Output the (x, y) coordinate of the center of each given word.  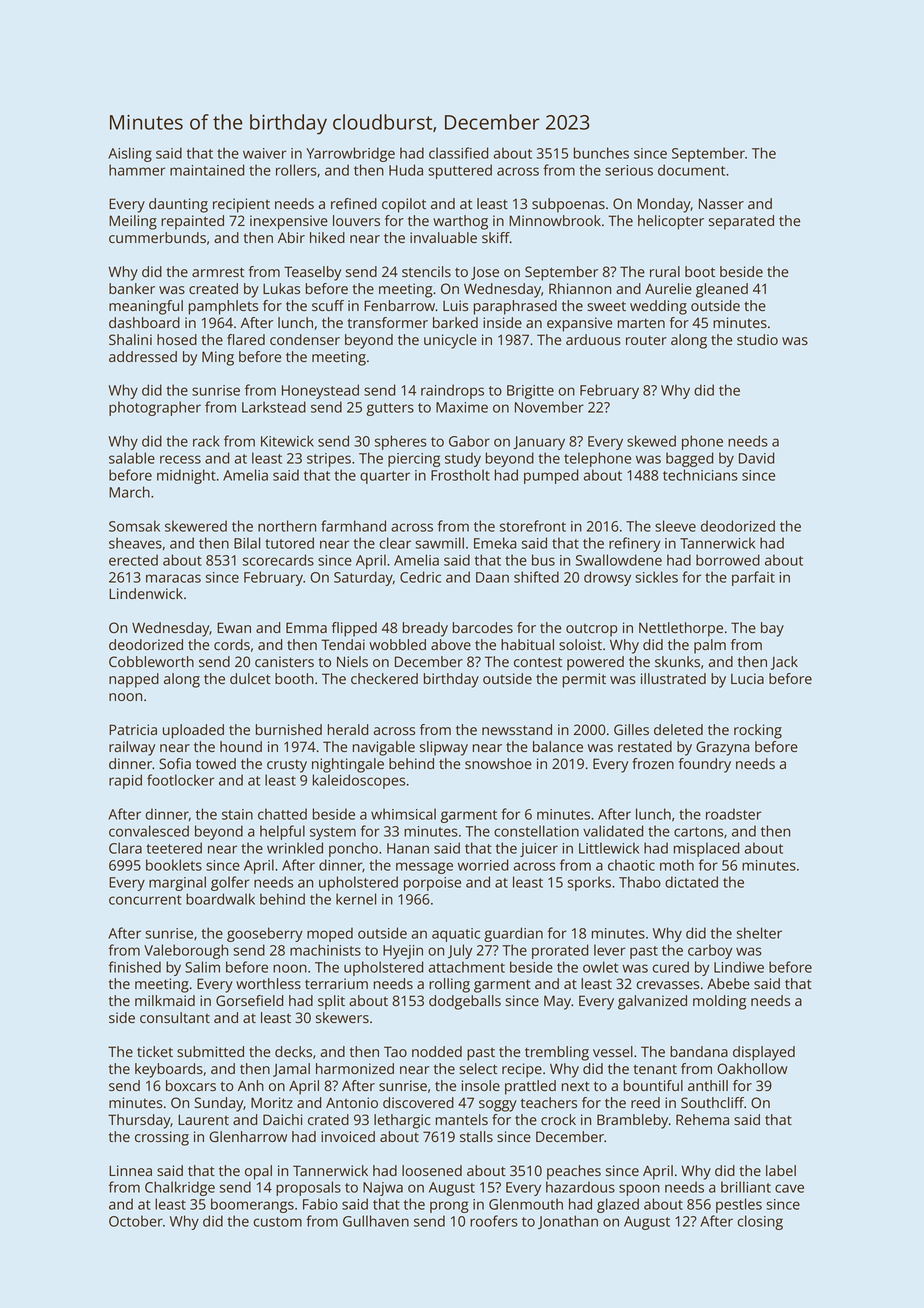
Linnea (130, 1170)
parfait (753, 578)
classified (458, 153)
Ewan (234, 627)
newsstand (517, 729)
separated (741, 222)
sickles (656, 577)
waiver (265, 153)
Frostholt (460, 475)
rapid (125, 781)
